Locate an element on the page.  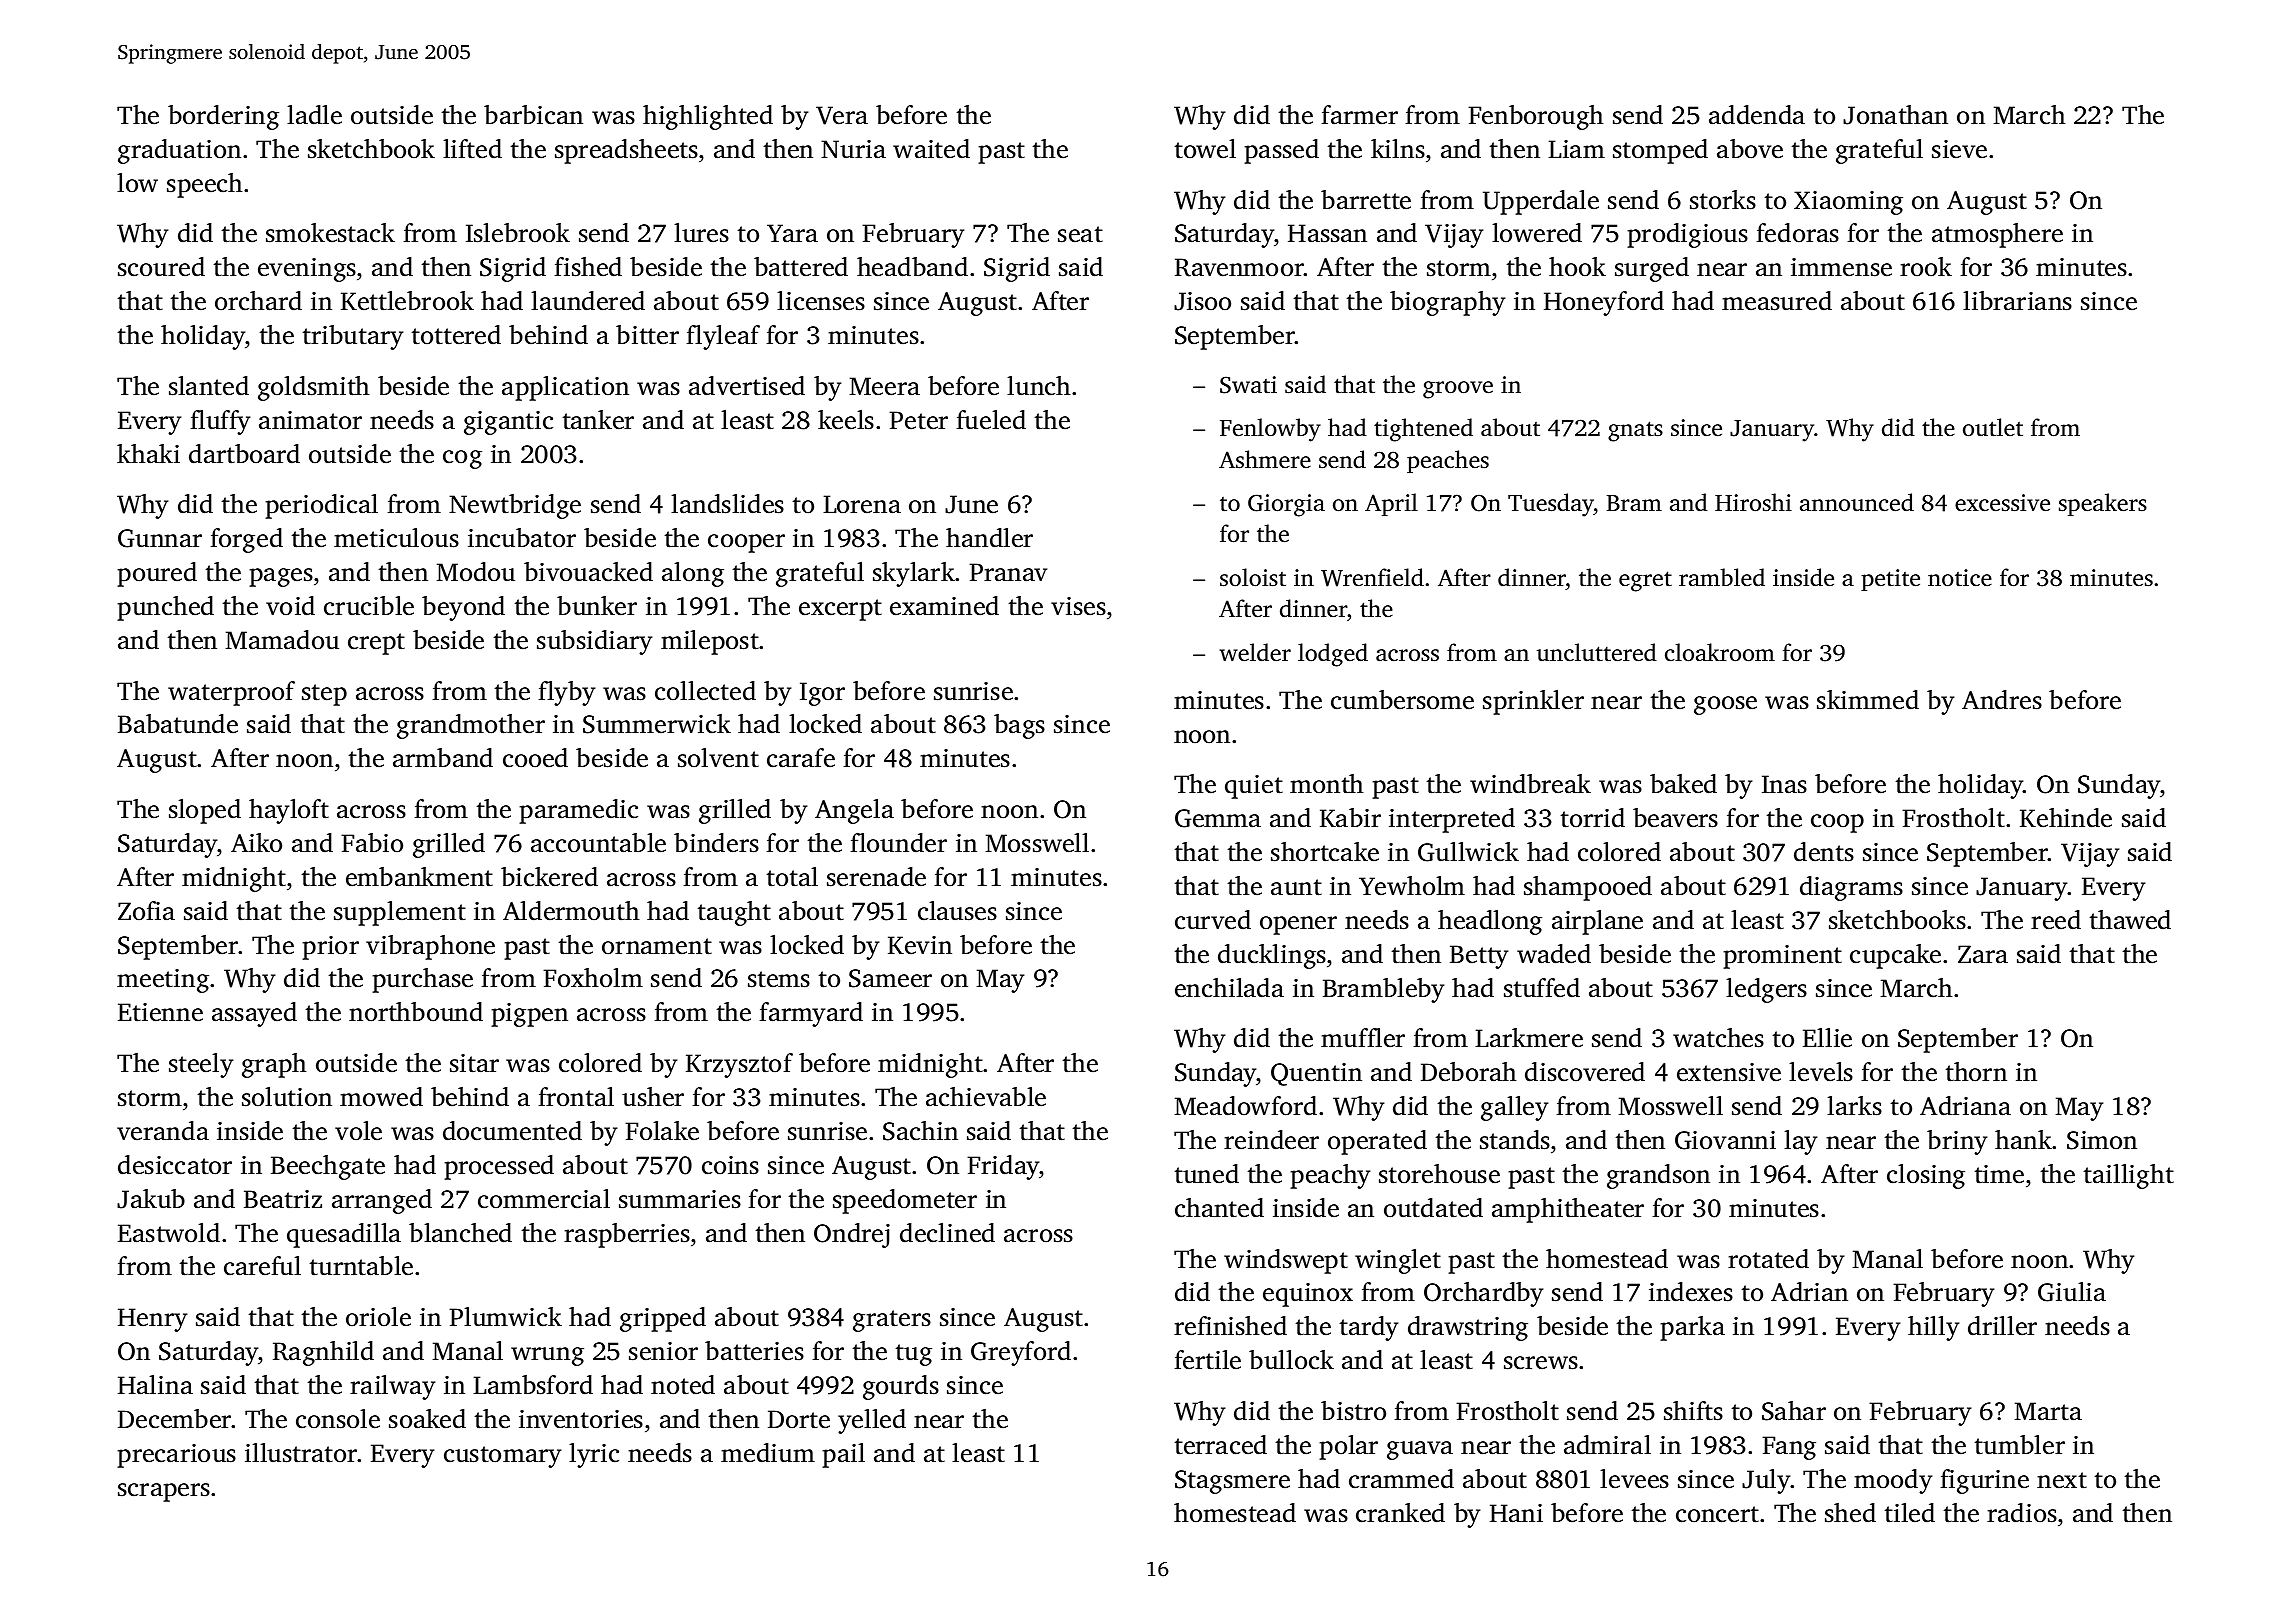
gnats is located at coordinates (1635, 431).
